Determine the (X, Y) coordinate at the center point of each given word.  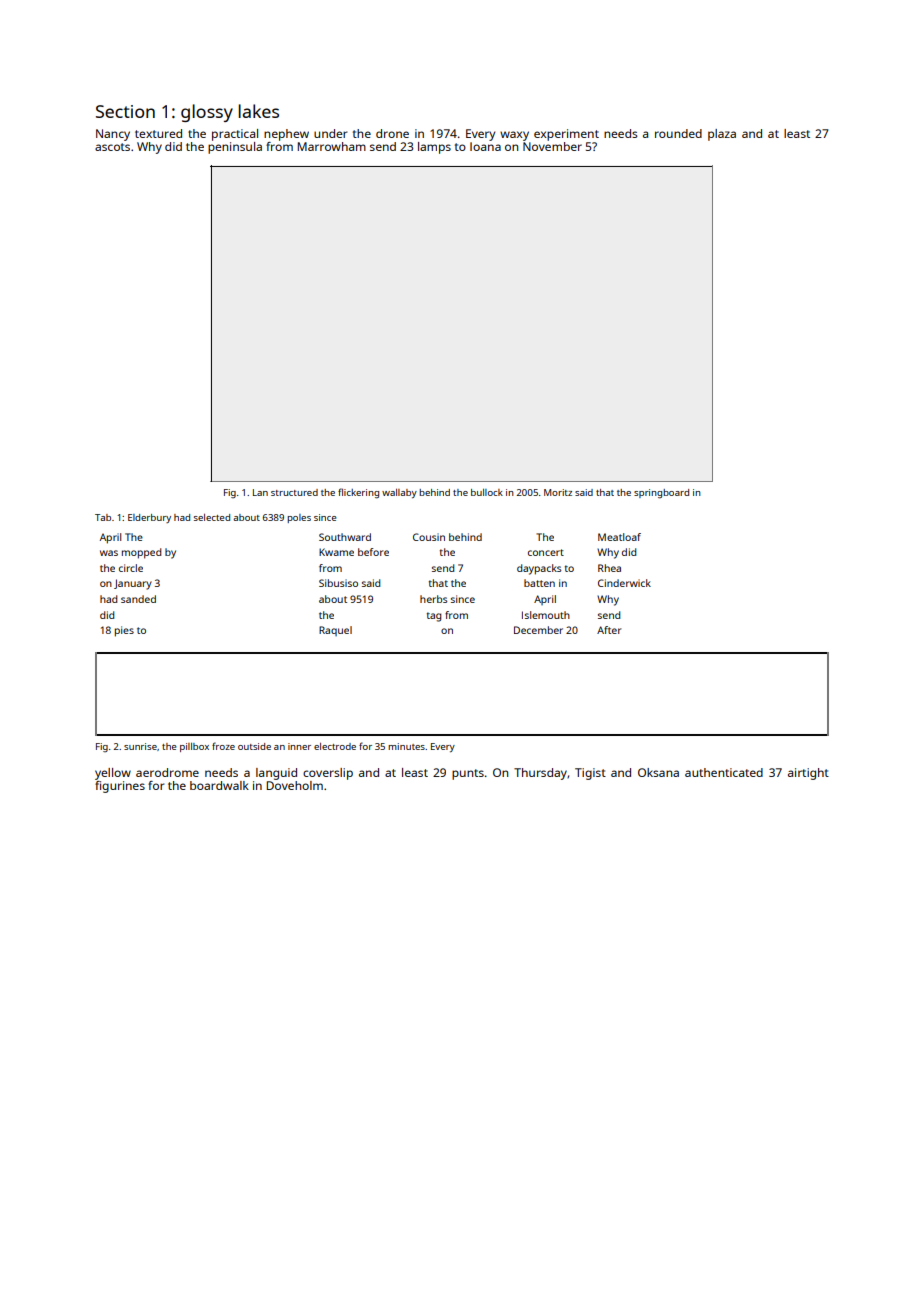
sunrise (140, 746)
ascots (112, 147)
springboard (661, 494)
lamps (434, 148)
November (552, 146)
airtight (808, 774)
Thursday (540, 774)
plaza (722, 135)
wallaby (399, 493)
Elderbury (149, 518)
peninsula (235, 148)
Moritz (558, 492)
